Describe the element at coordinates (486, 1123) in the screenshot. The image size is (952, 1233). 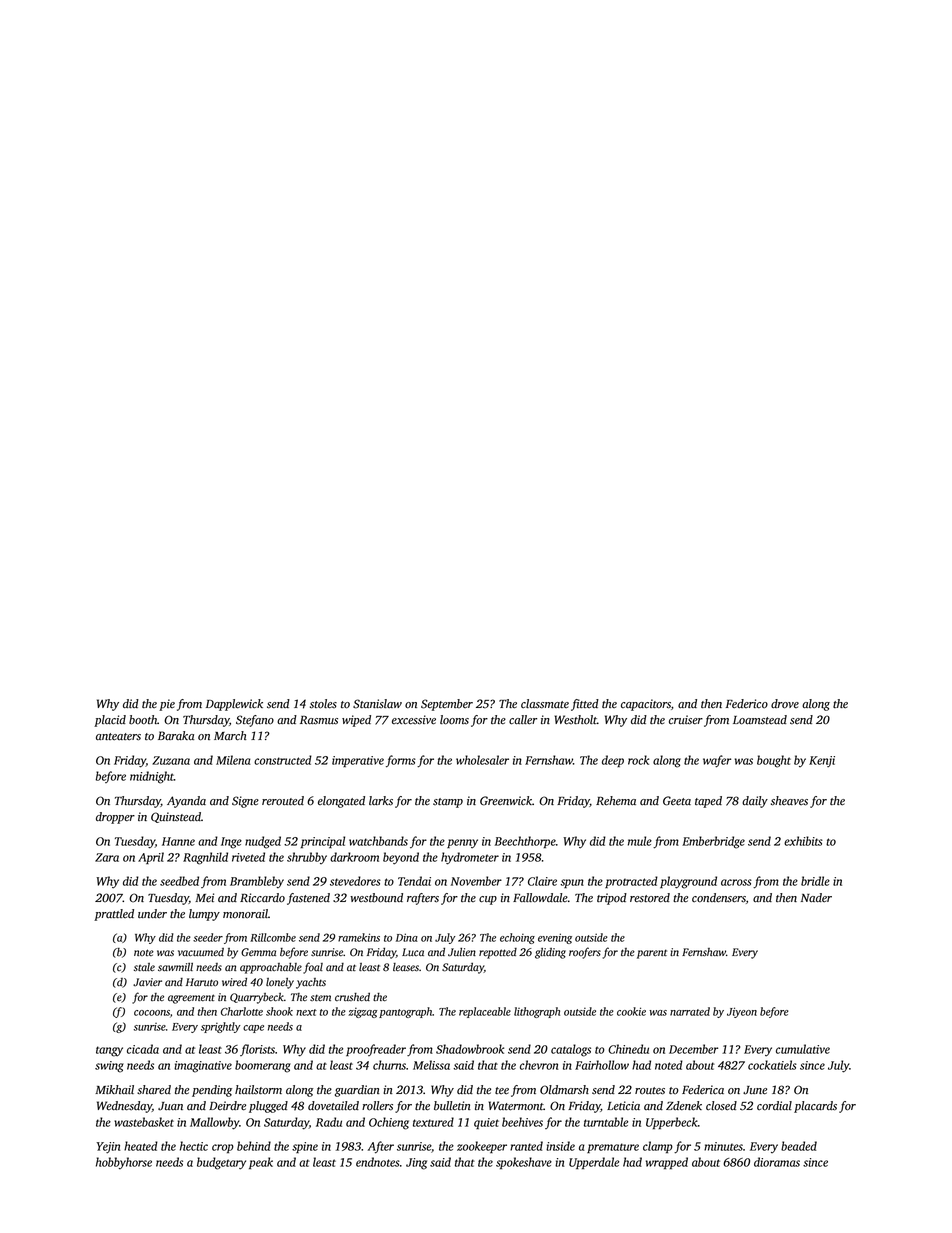
I see `quiet` at that location.
